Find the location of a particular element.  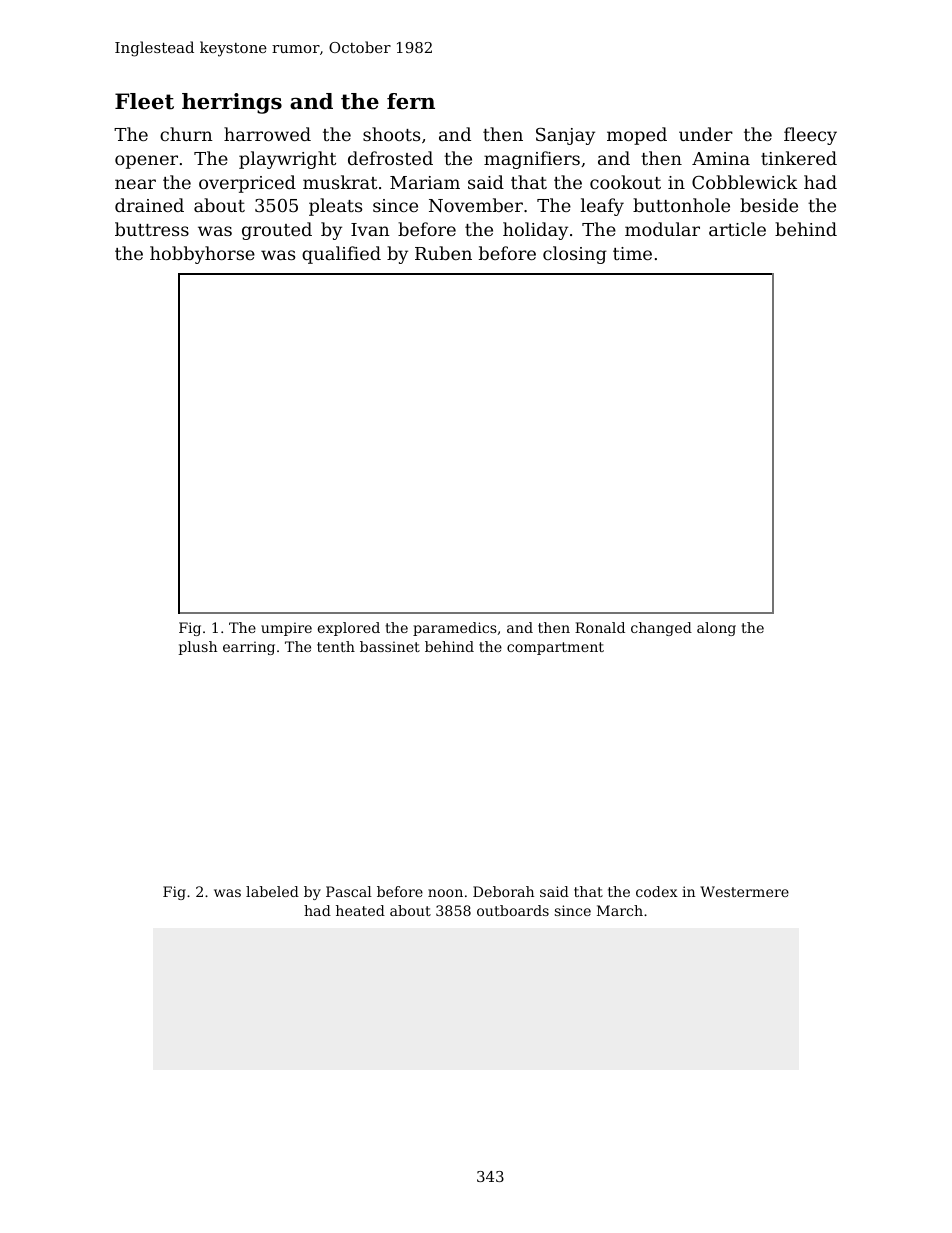

opener is located at coordinates (146, 162).
